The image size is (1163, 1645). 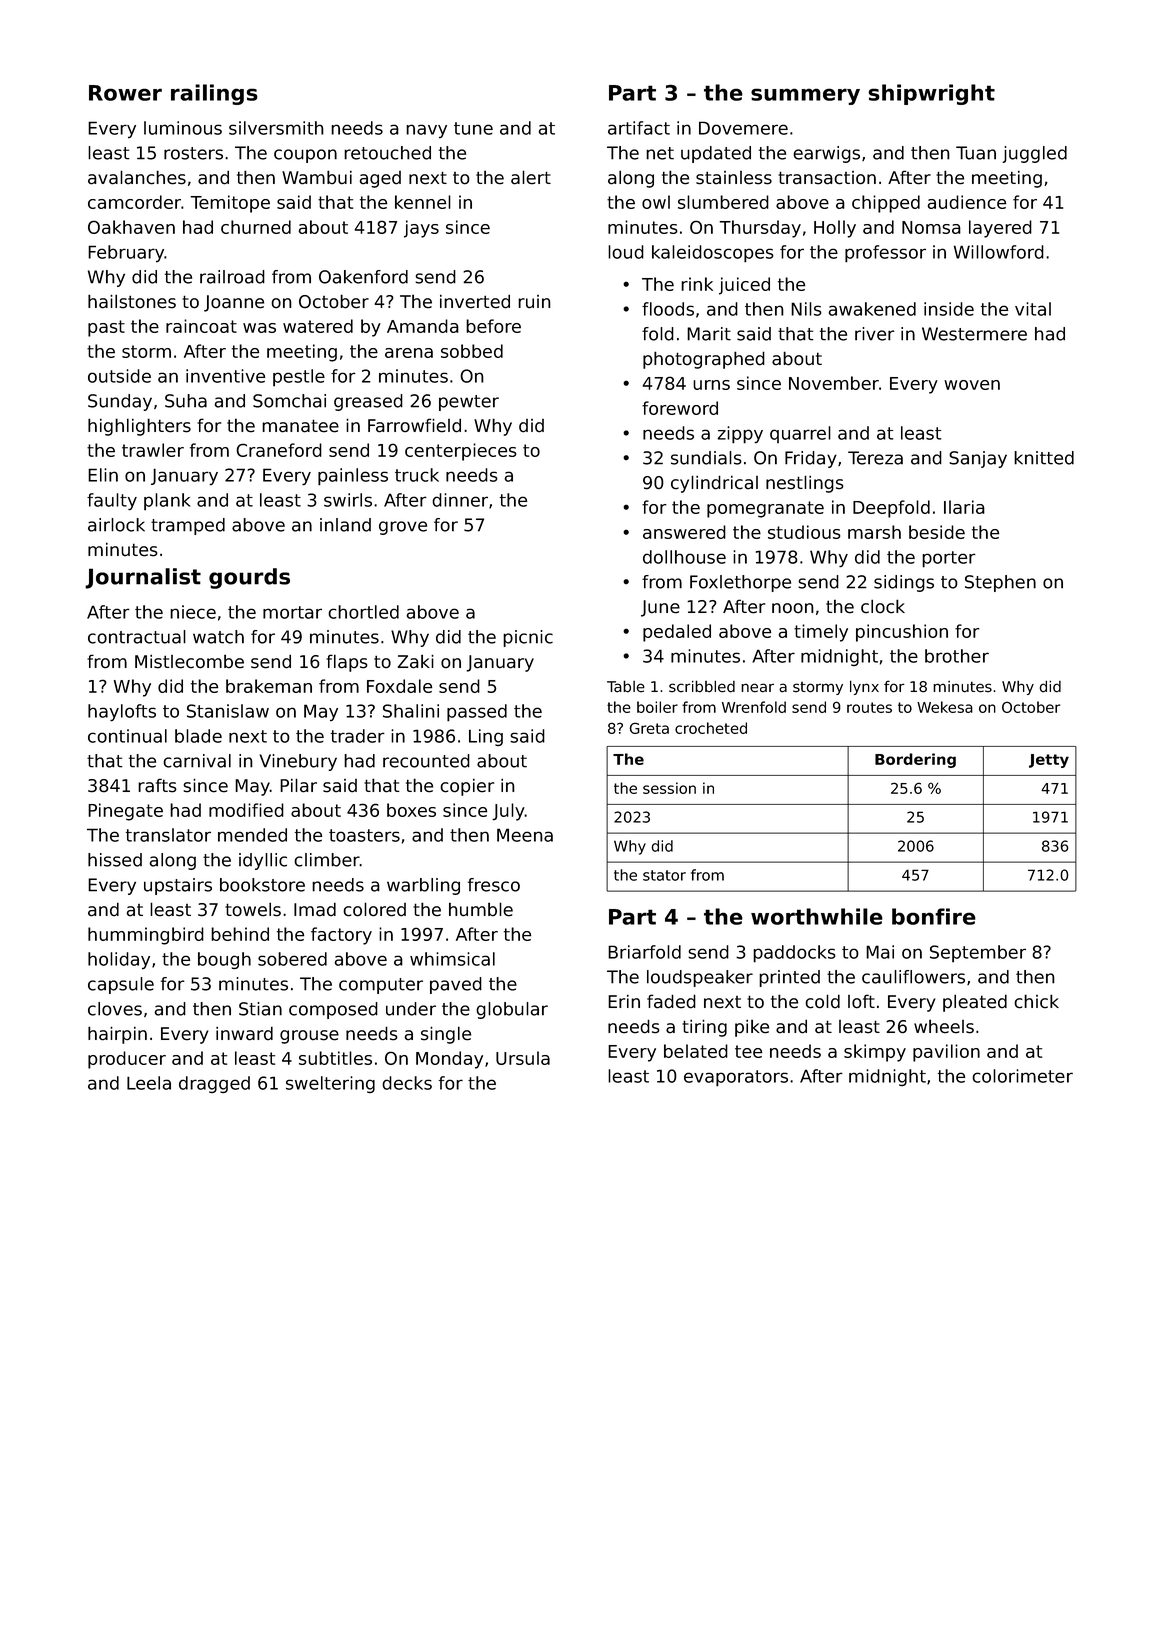 I want to click on dollhouse, so click(x=684, y=557).
